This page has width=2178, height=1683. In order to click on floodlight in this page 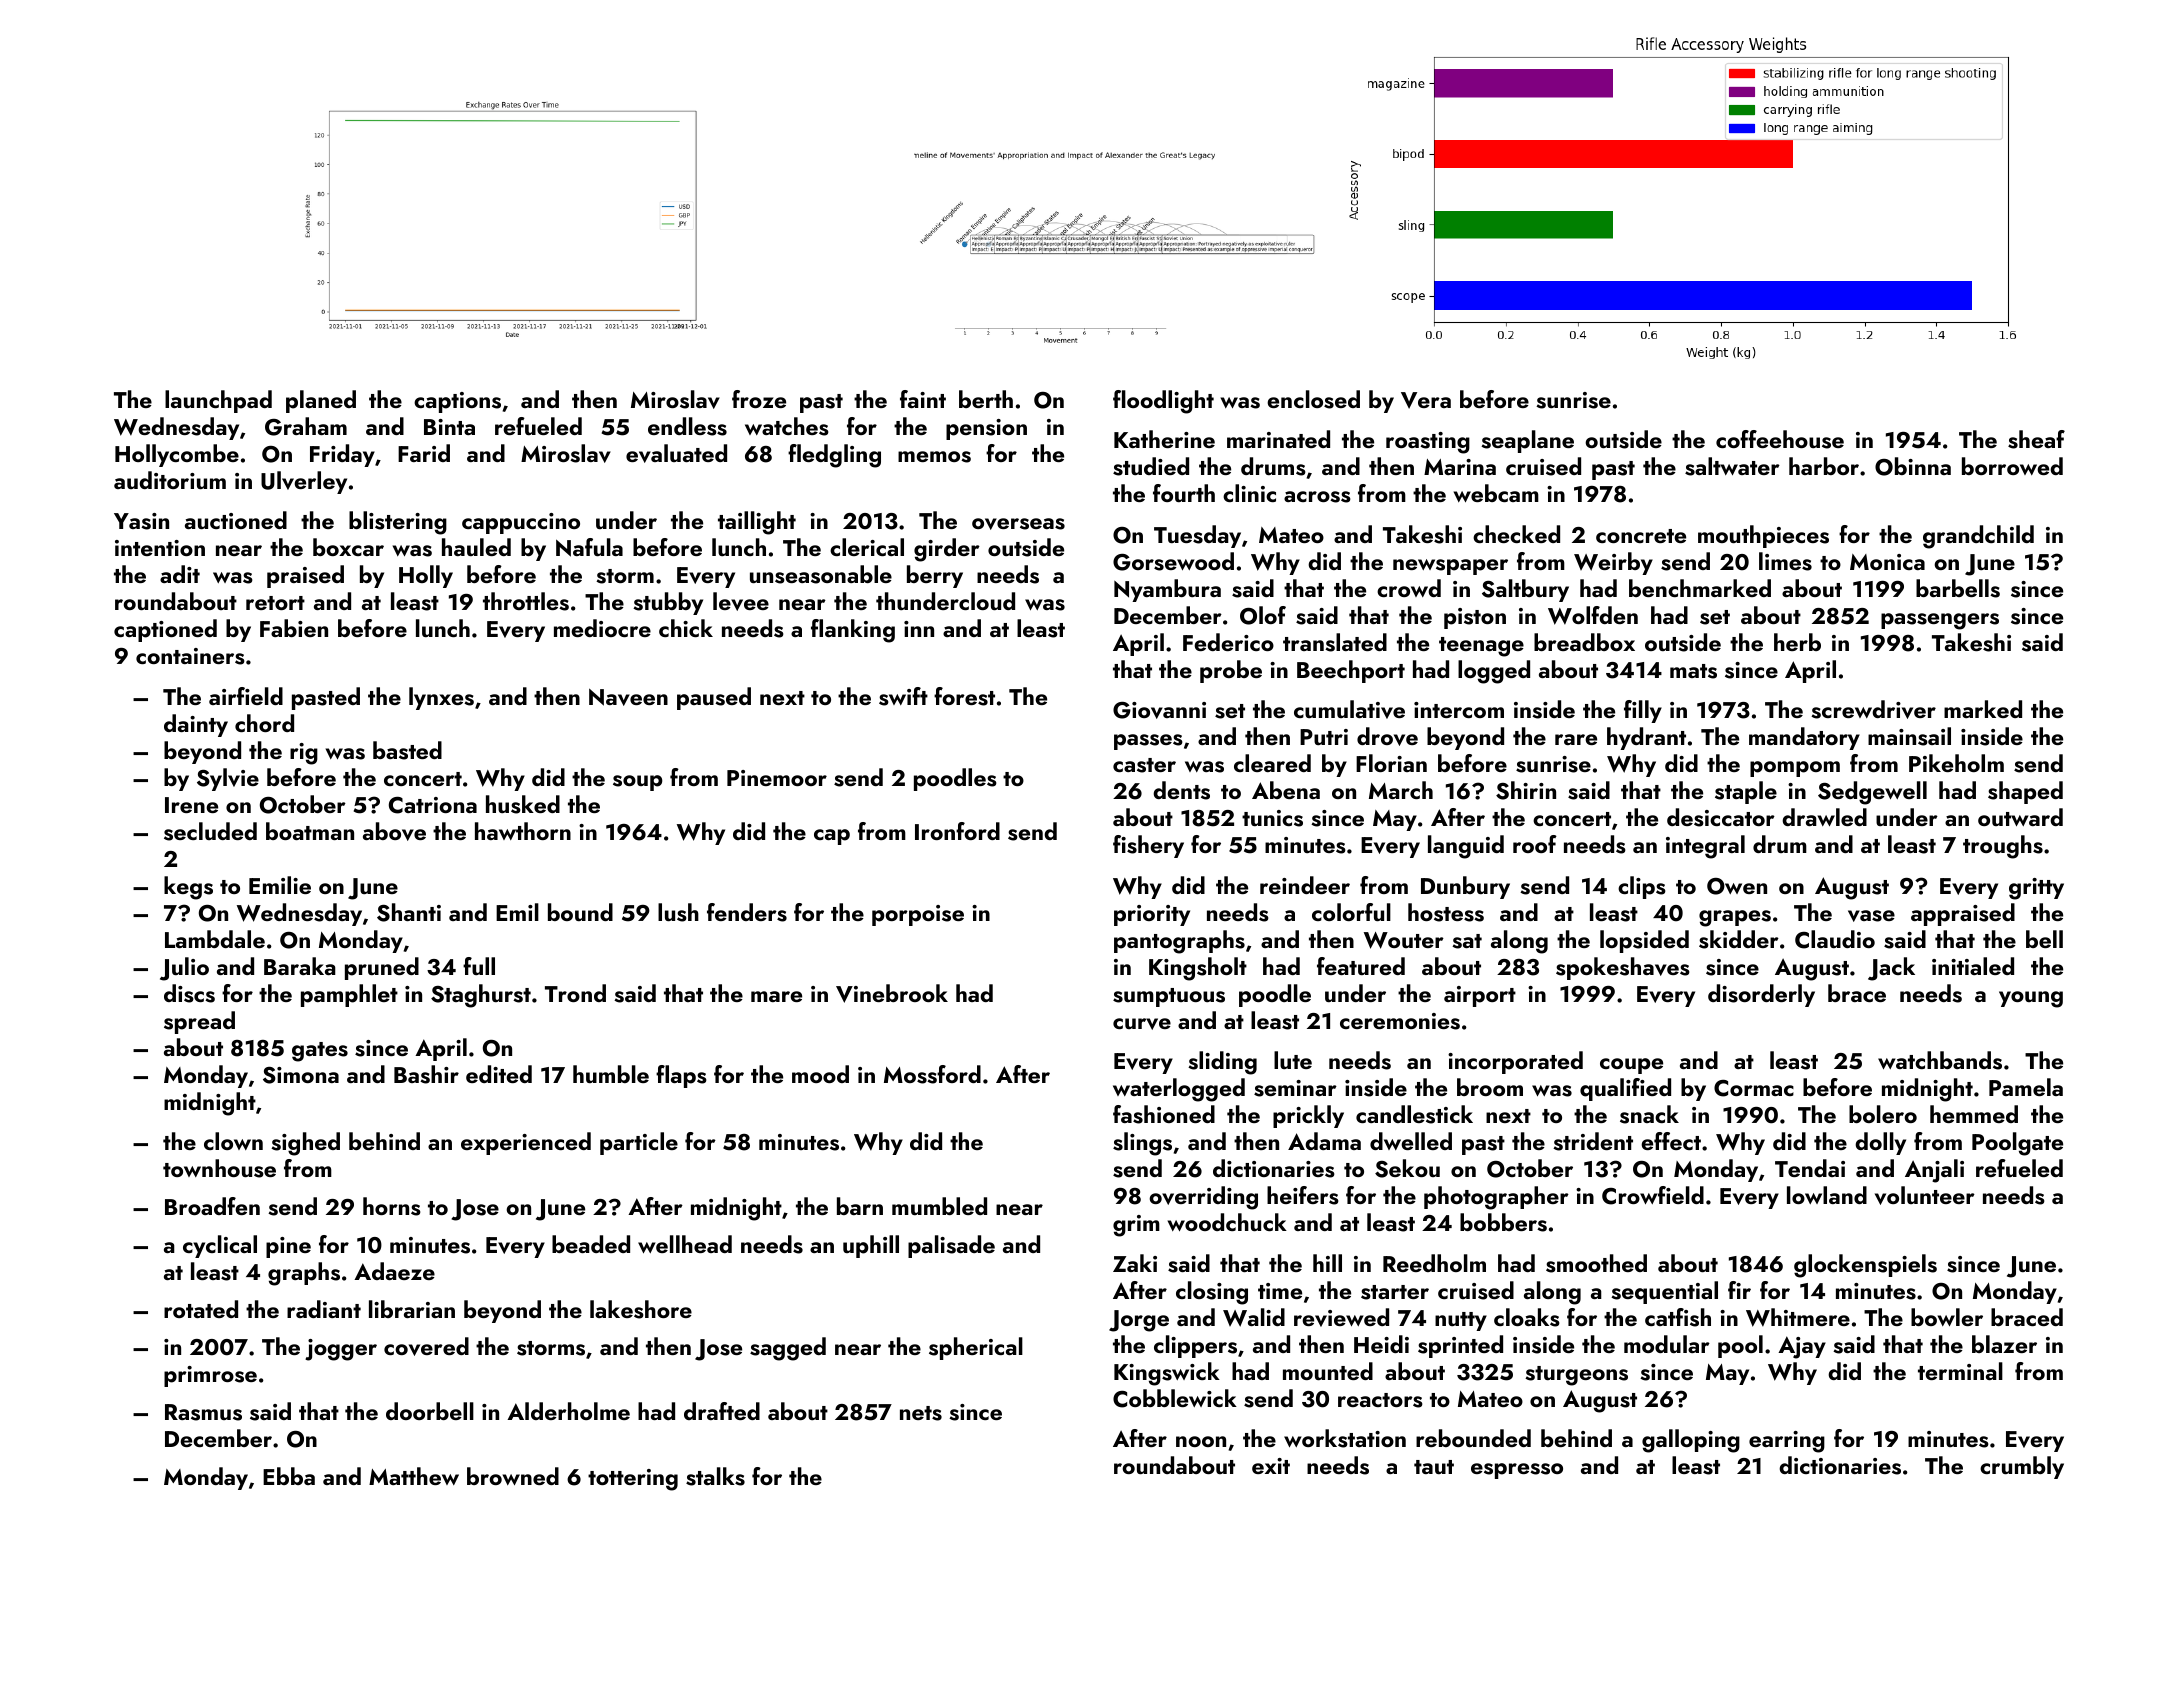, I will do `click(1163, 402)`.
